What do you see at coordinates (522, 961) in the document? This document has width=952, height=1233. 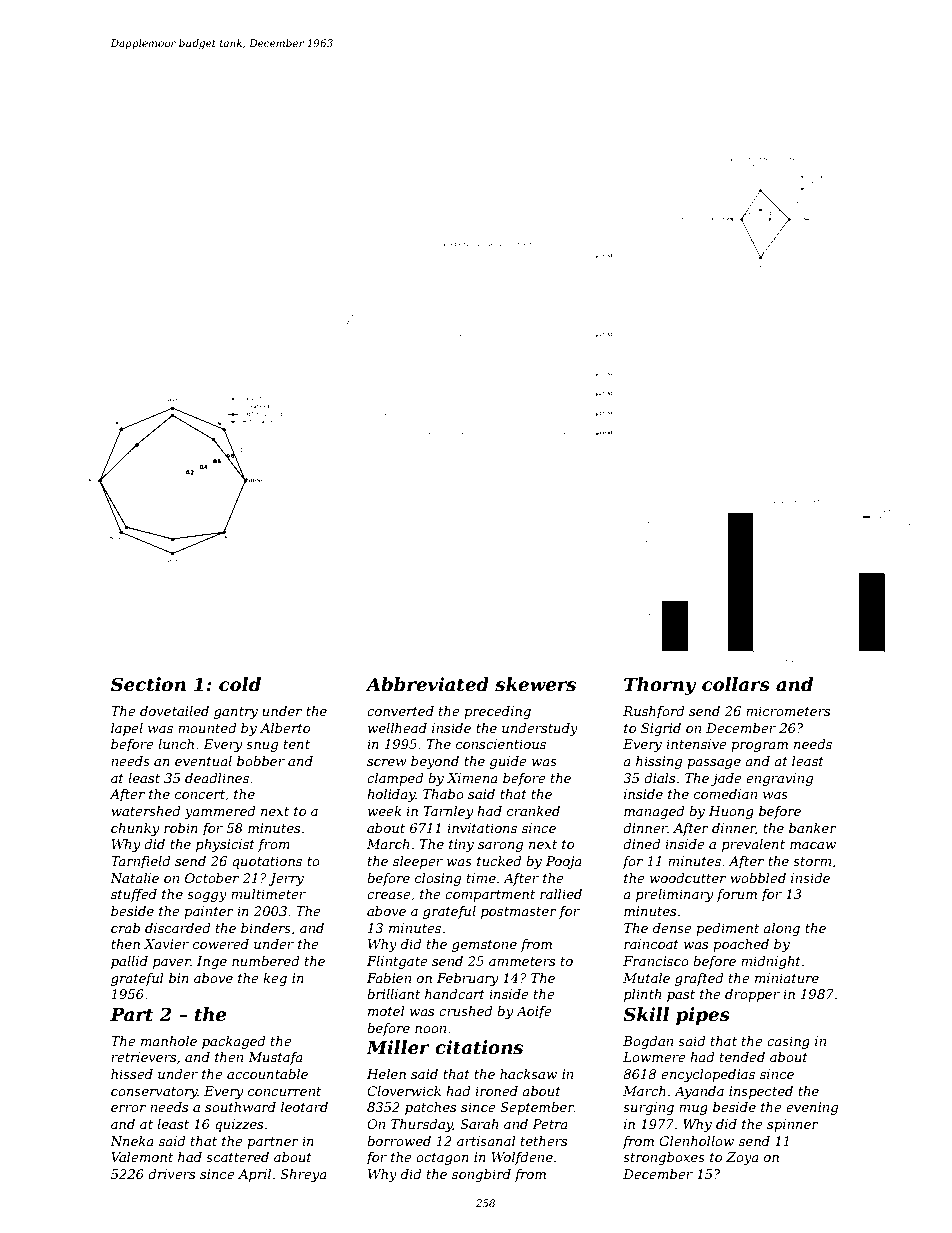 I see `ammeters` at bounding box center [522, 961].
